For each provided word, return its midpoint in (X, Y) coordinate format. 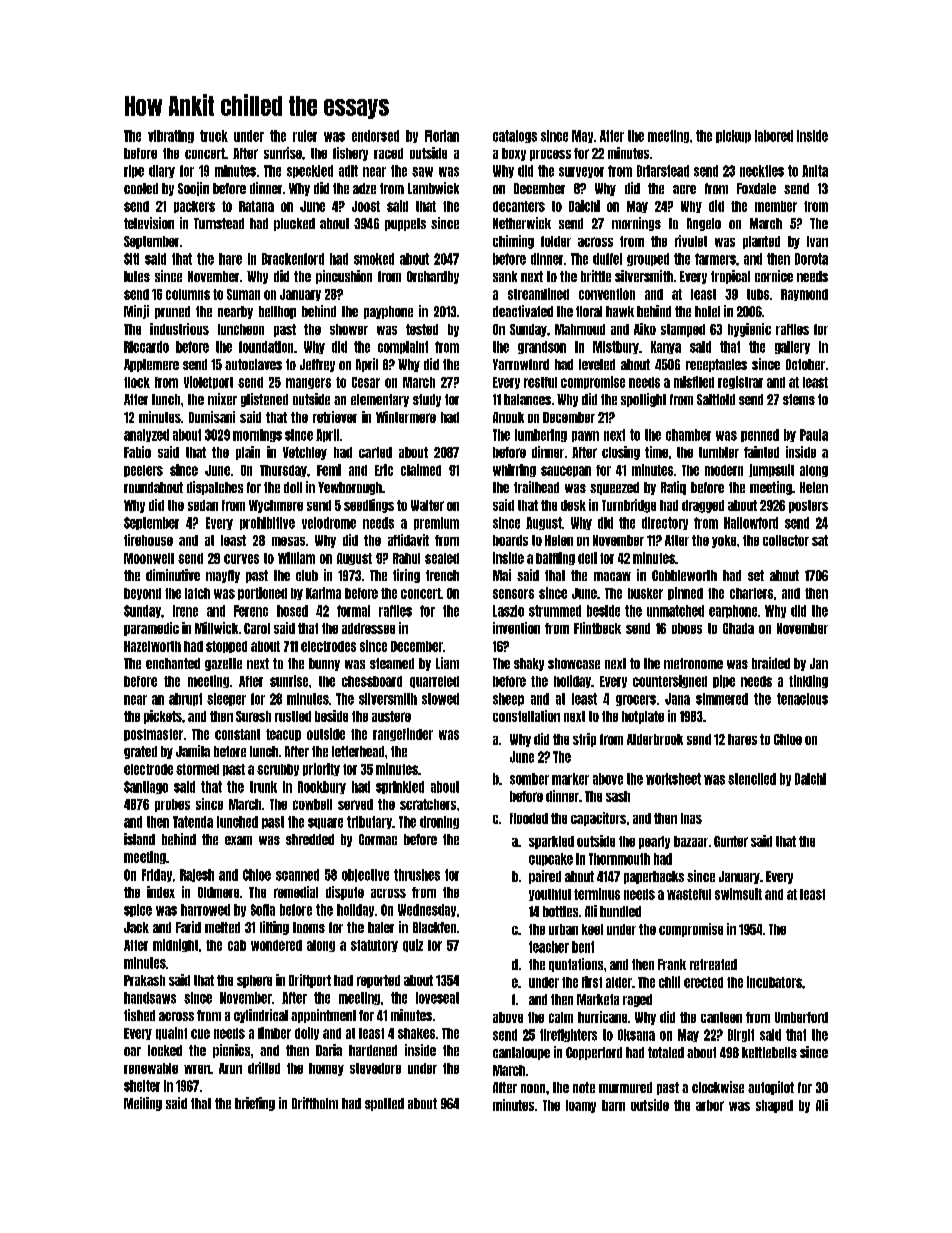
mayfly (223, 576)
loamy (581, 1106)
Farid (188, 927)
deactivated (523, 311)
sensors (513, 594)
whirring (514, 470)
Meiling (143, 1104)
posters (808, 506)
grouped (648, 259)
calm (561, 1017)
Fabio (137, 452)
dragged (703, 506)
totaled (666, 1052)
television (149, 223)
